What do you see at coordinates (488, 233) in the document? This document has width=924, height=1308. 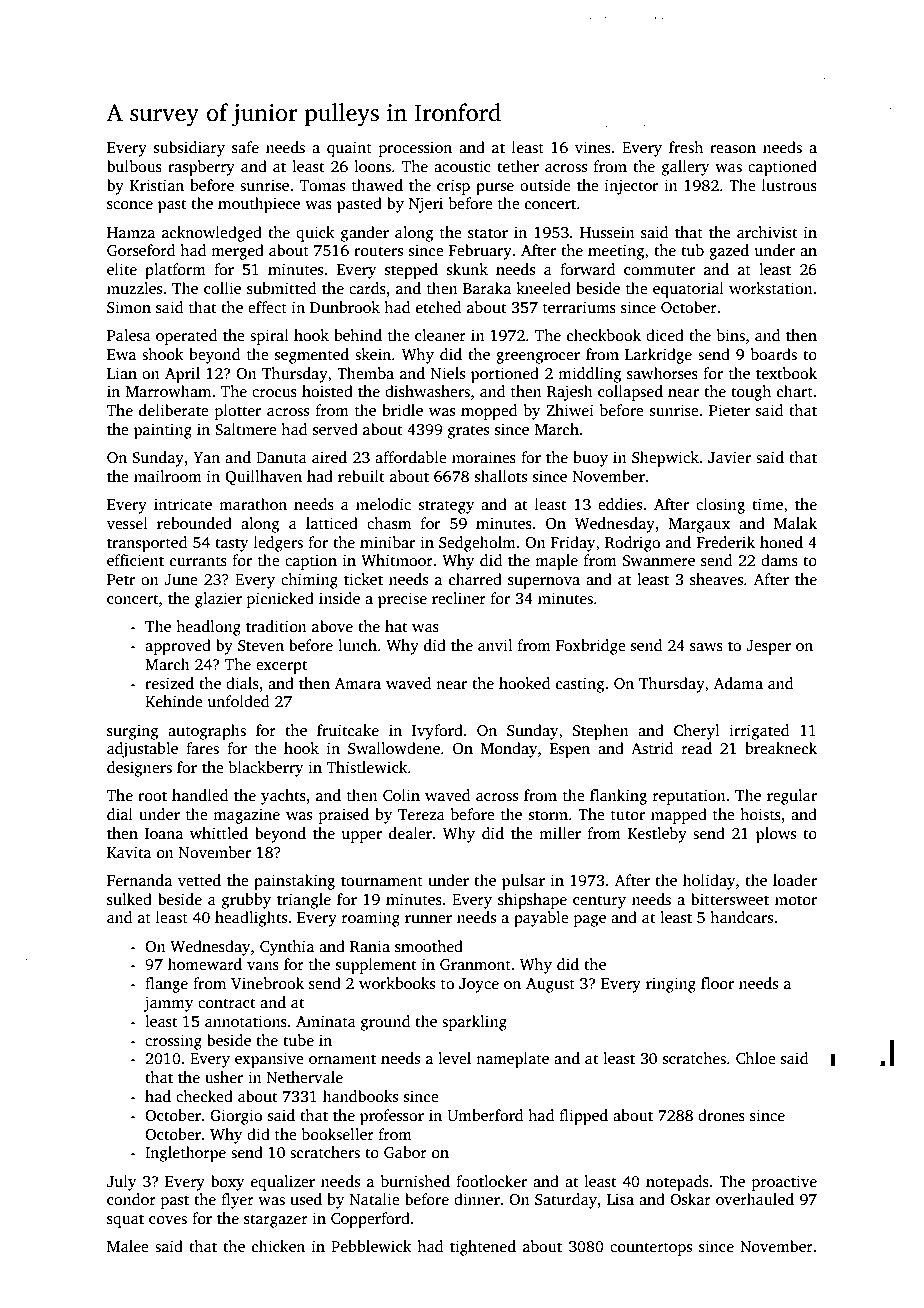 I see `stator` at bounding box center [488, 233].
